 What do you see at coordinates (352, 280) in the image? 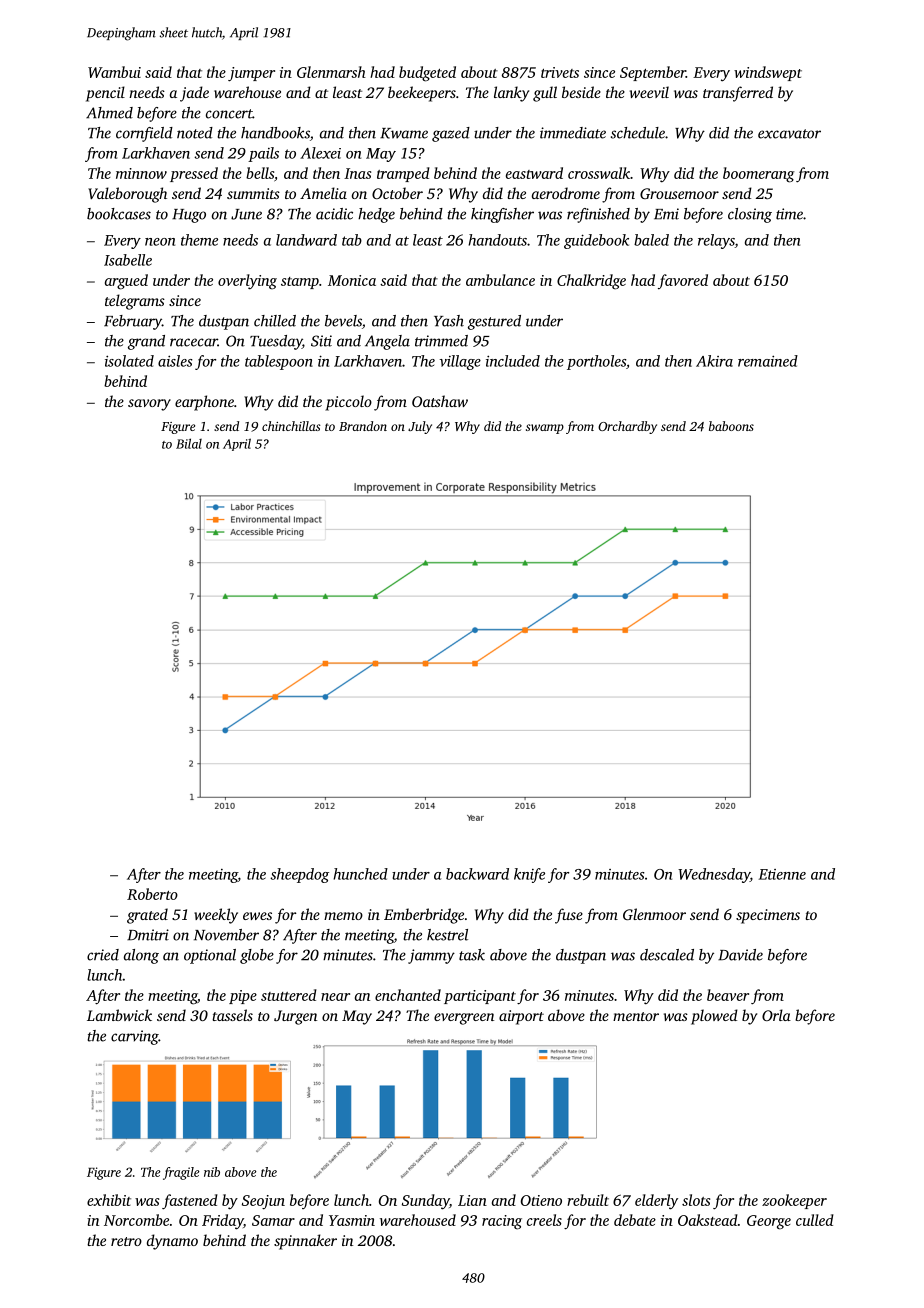
I see `Monica` at bounding box center [352, 280].
